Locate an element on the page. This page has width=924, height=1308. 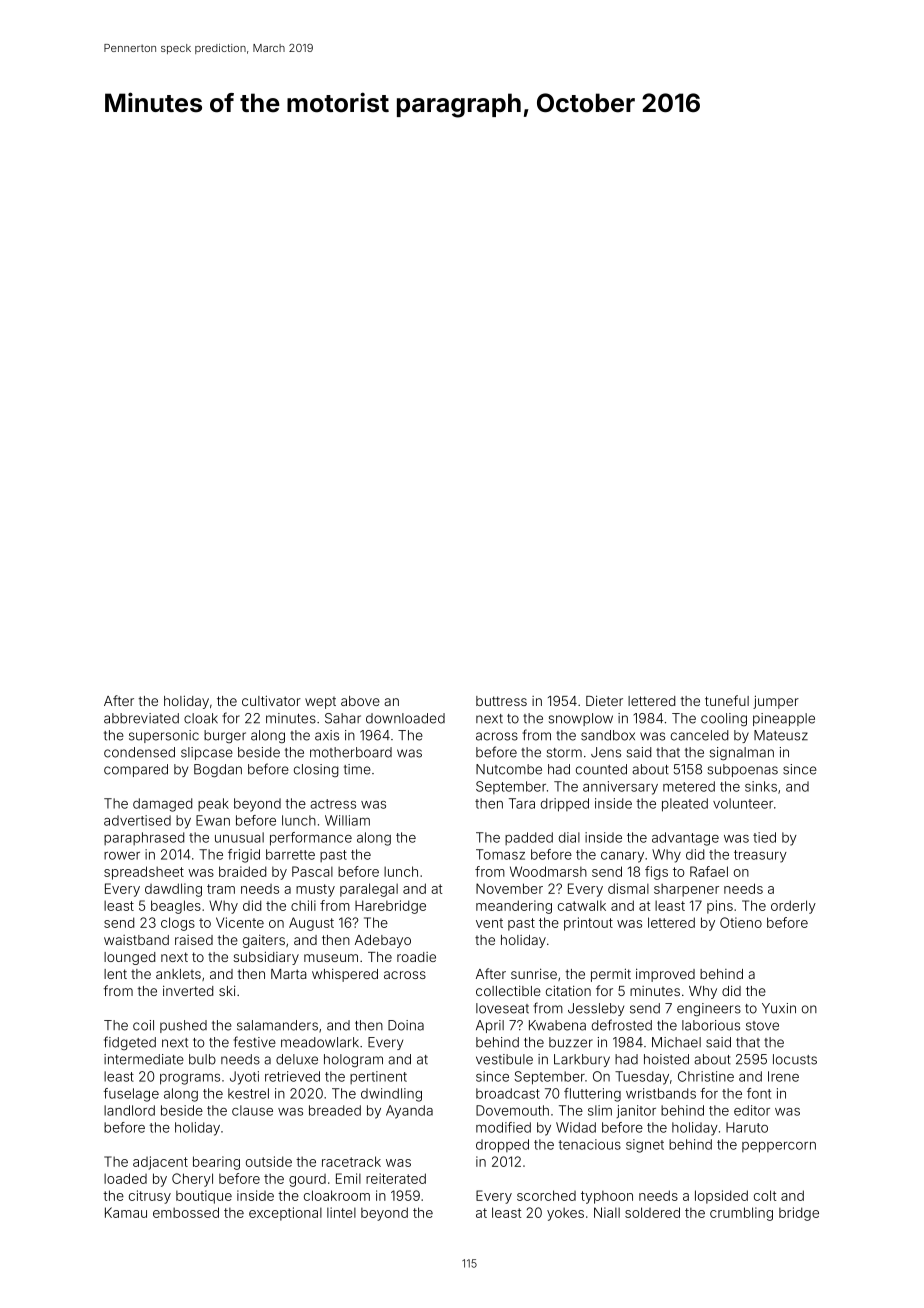
kestrel is located at coordinates (248, 1093).
